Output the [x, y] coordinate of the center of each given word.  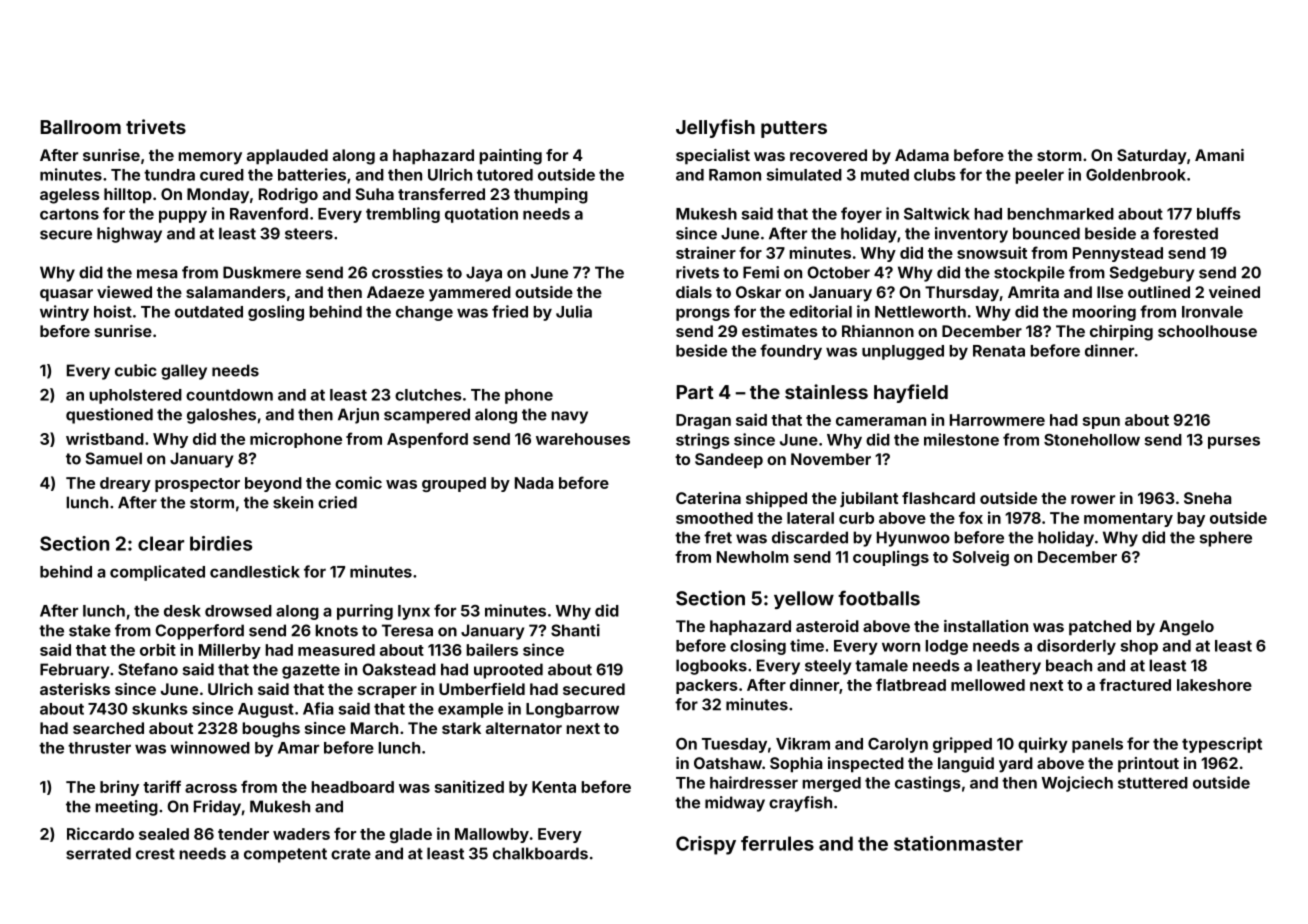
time [807, 645]
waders [301, 834]
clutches [428, 395]
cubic [136, 370]
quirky [1043, 745]
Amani [1219, 155]
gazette [311, 671]
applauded [287, 157]
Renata [999, 351]
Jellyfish [715, 128]
